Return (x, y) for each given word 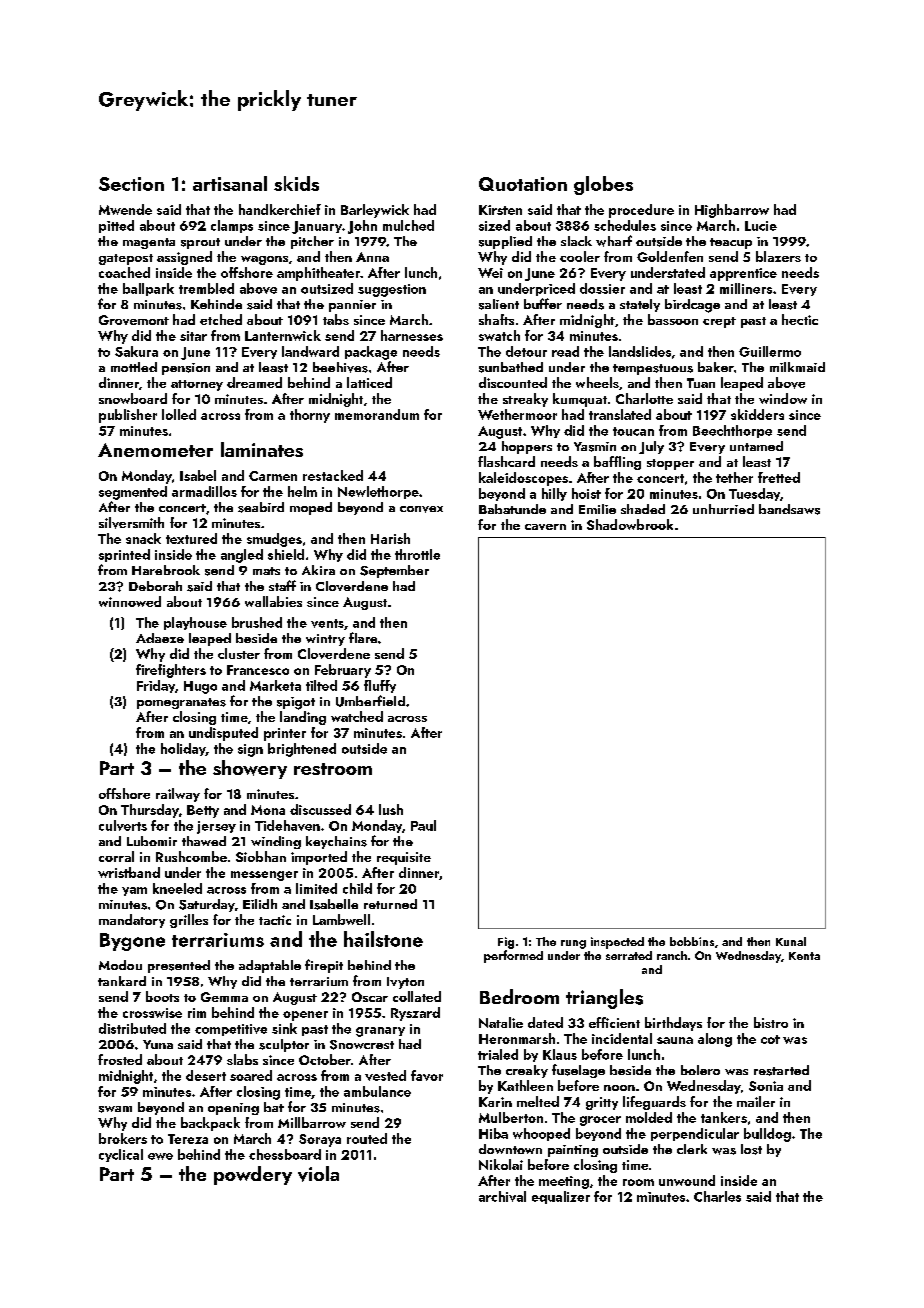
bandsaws (789, 509)
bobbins (692, 941)
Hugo (200, 687)
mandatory (132, 921)
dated (545, 1022)
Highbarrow (732, 211)
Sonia (766, 1086)
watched (357, 716)
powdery (253, 1175)
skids (296, 183)
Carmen (273, 476)
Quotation (523, 184)
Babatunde (512, 509)
